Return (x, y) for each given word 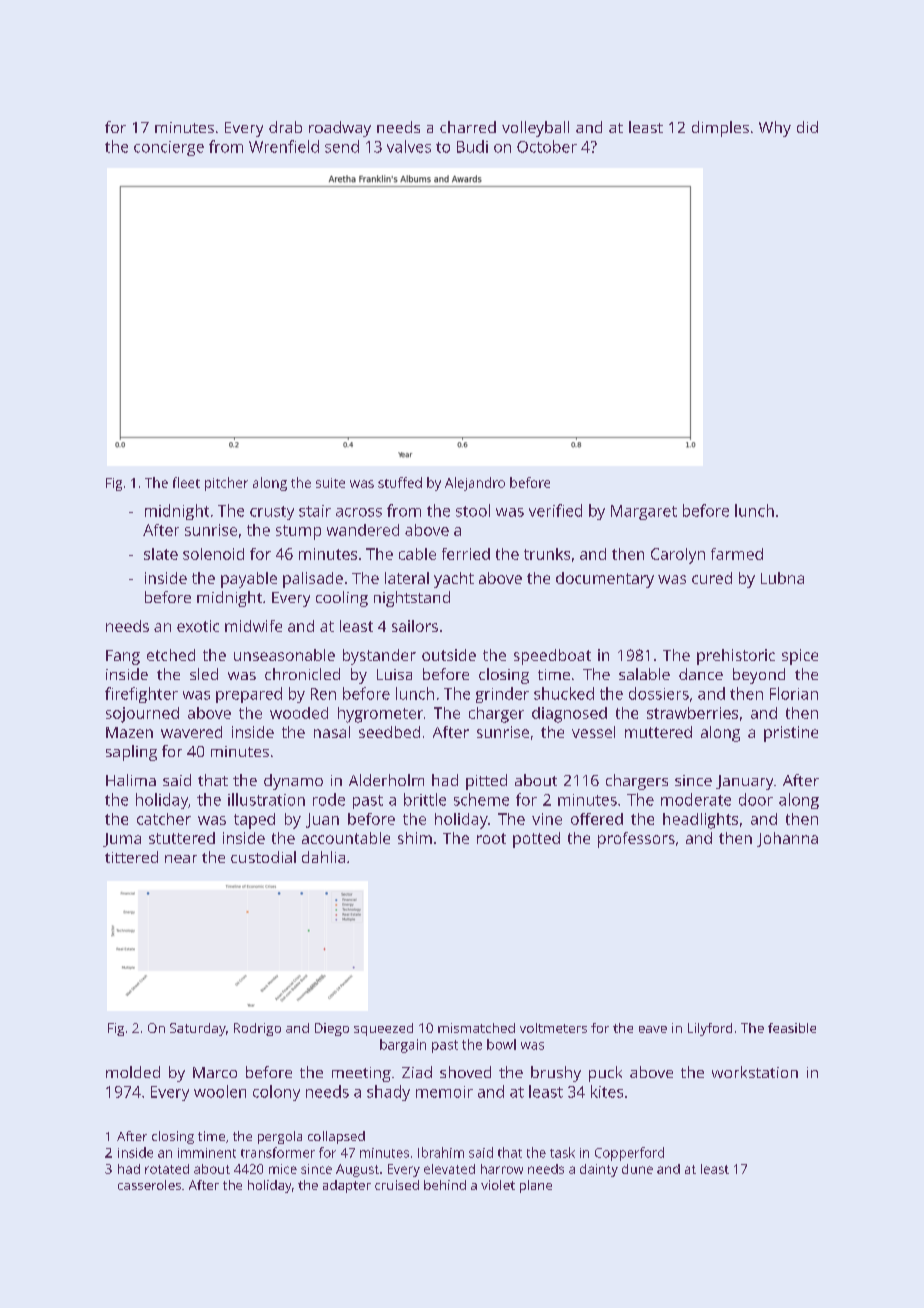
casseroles (149, 1185)
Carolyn (678, 556)
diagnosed (569, 715)
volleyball (535, 129)
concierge (169, 148)
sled (204, 674)
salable (644, 674)
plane (536, 1186)
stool (473, 510)
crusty (272, 513)
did (807, 127)
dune (637, 1169)
